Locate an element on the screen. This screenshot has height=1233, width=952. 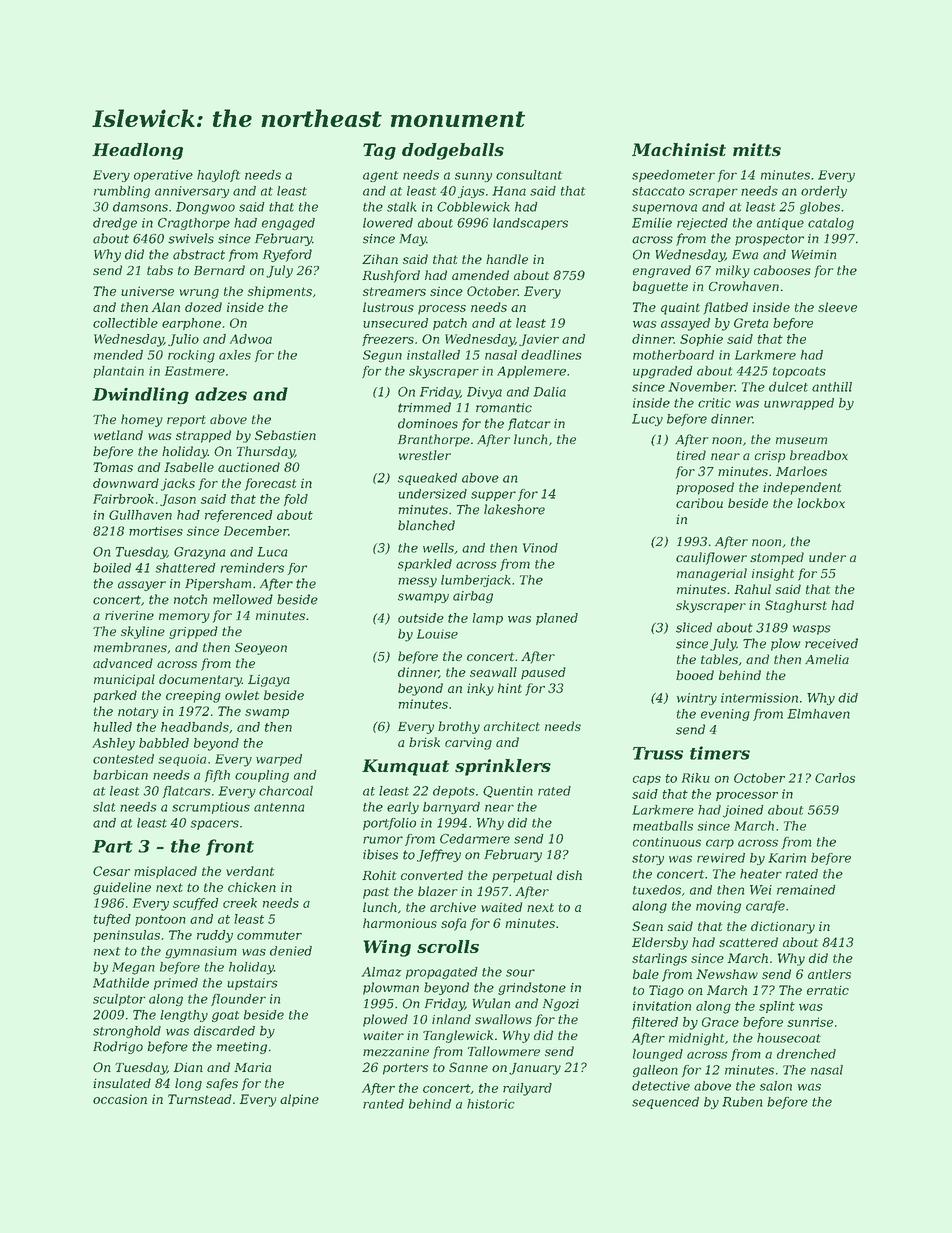
membranes is located at coordinates (130, 647).
